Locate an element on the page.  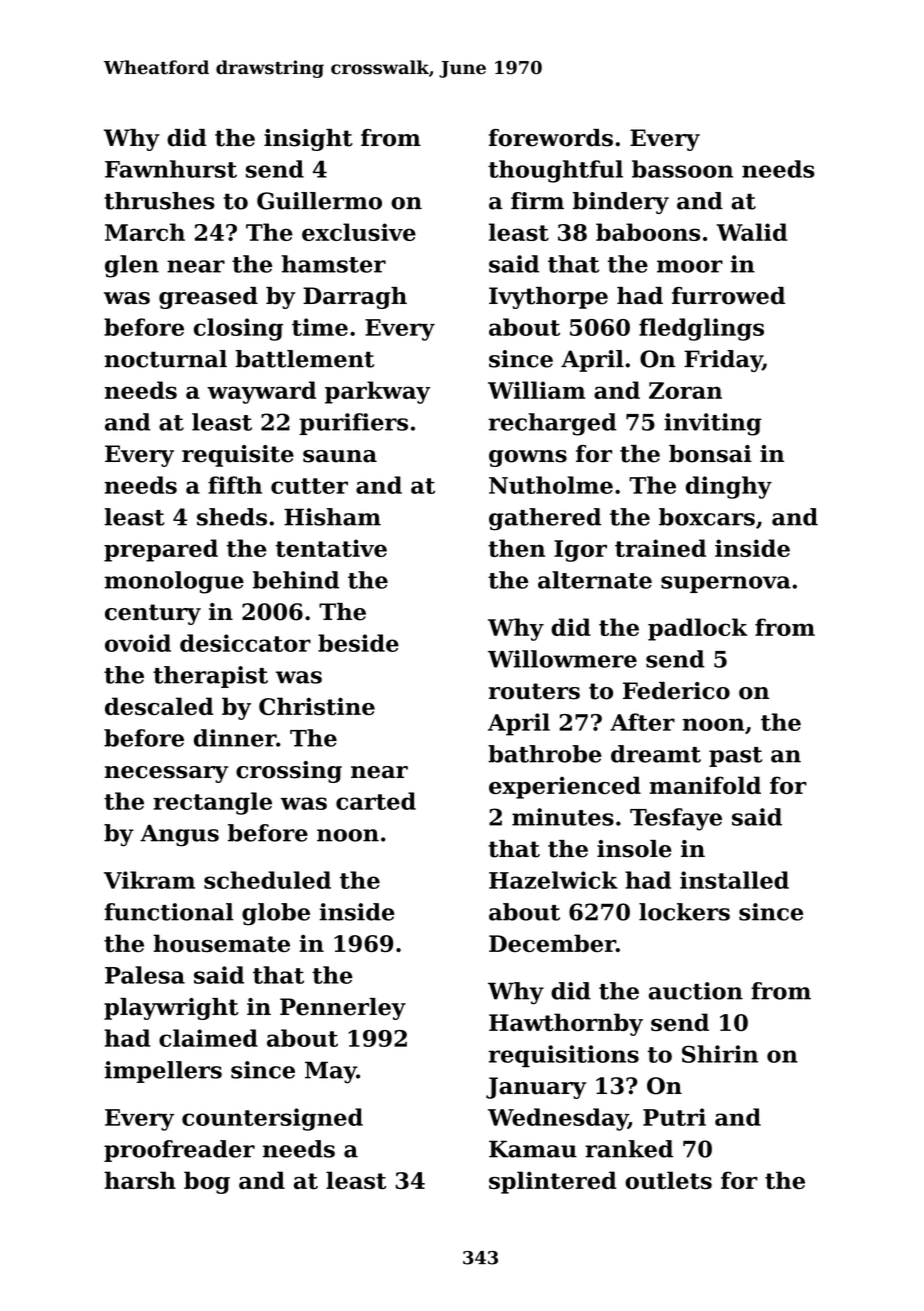
countersigned is located at coordinates (272, 1119).
